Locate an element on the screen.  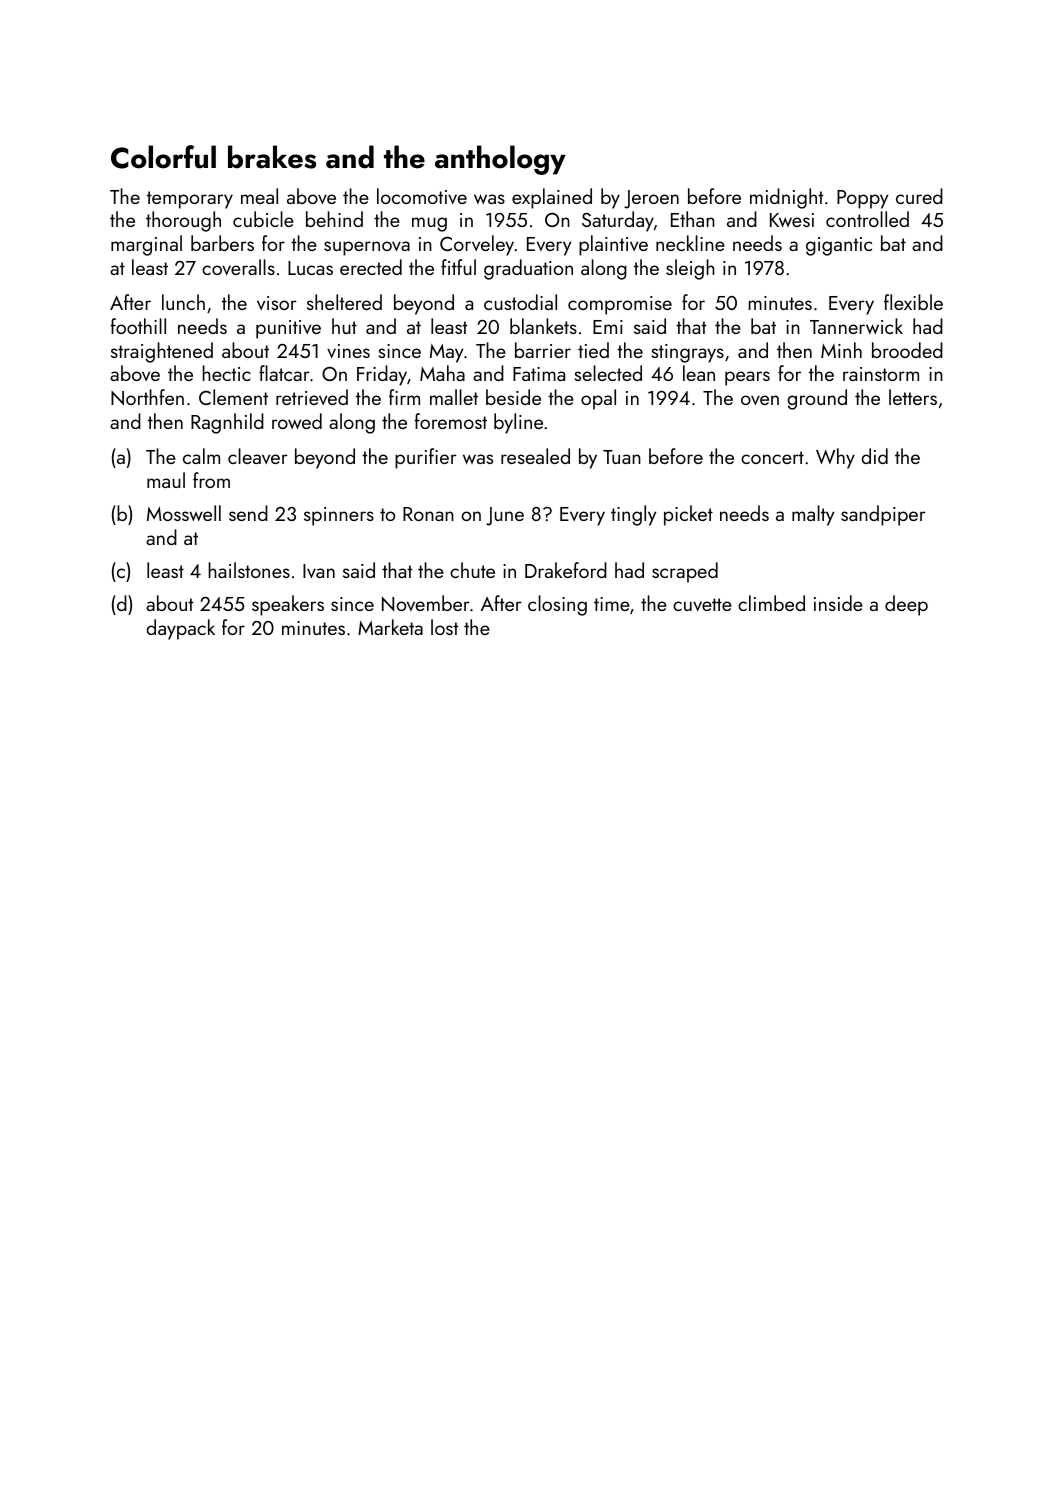
explained is located at coordinates (552, 198).
